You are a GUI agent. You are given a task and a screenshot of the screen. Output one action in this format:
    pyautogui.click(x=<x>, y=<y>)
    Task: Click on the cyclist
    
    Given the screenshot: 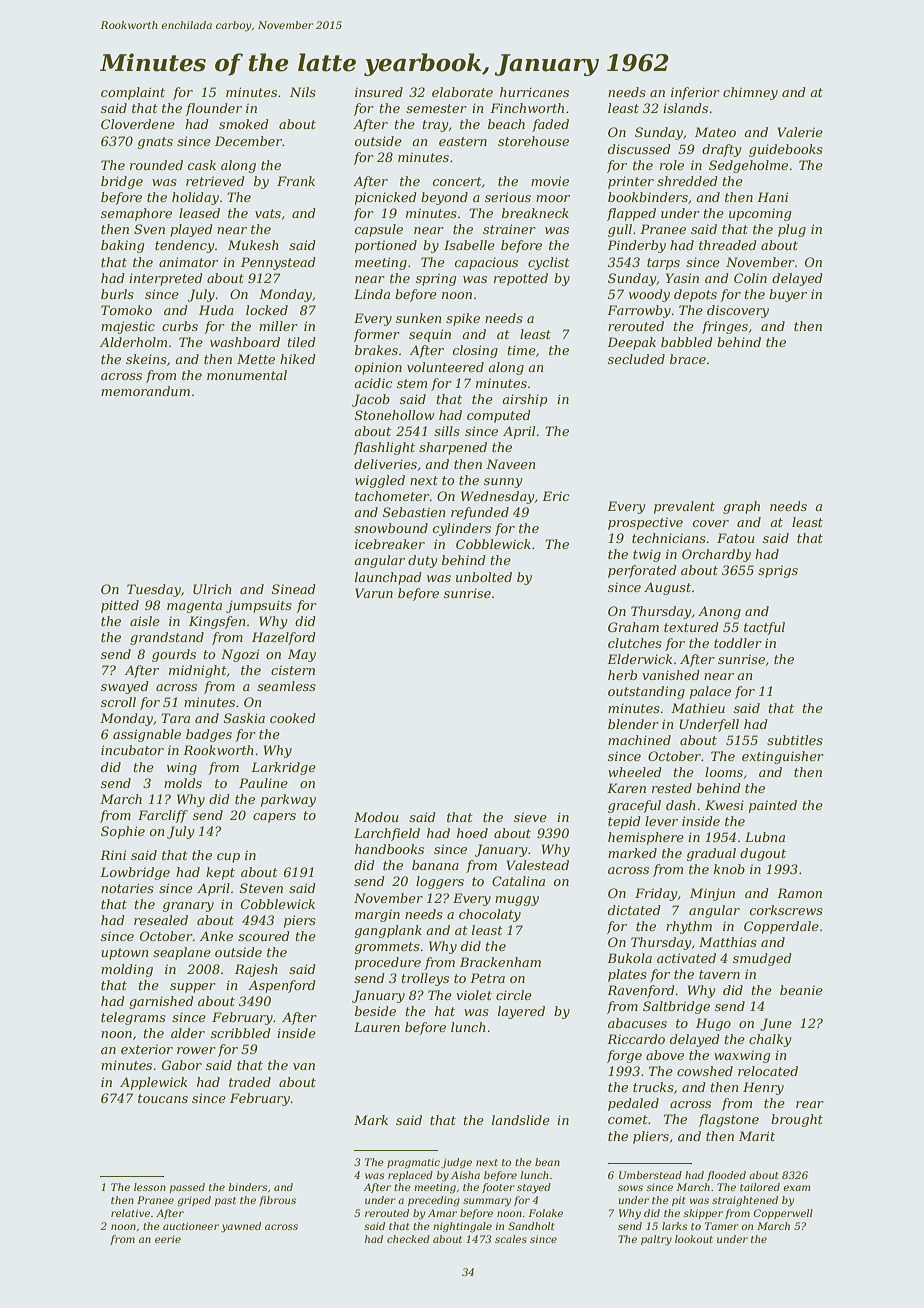 What is the action you would take?
    pyautogui.click(x=549, y=263)
